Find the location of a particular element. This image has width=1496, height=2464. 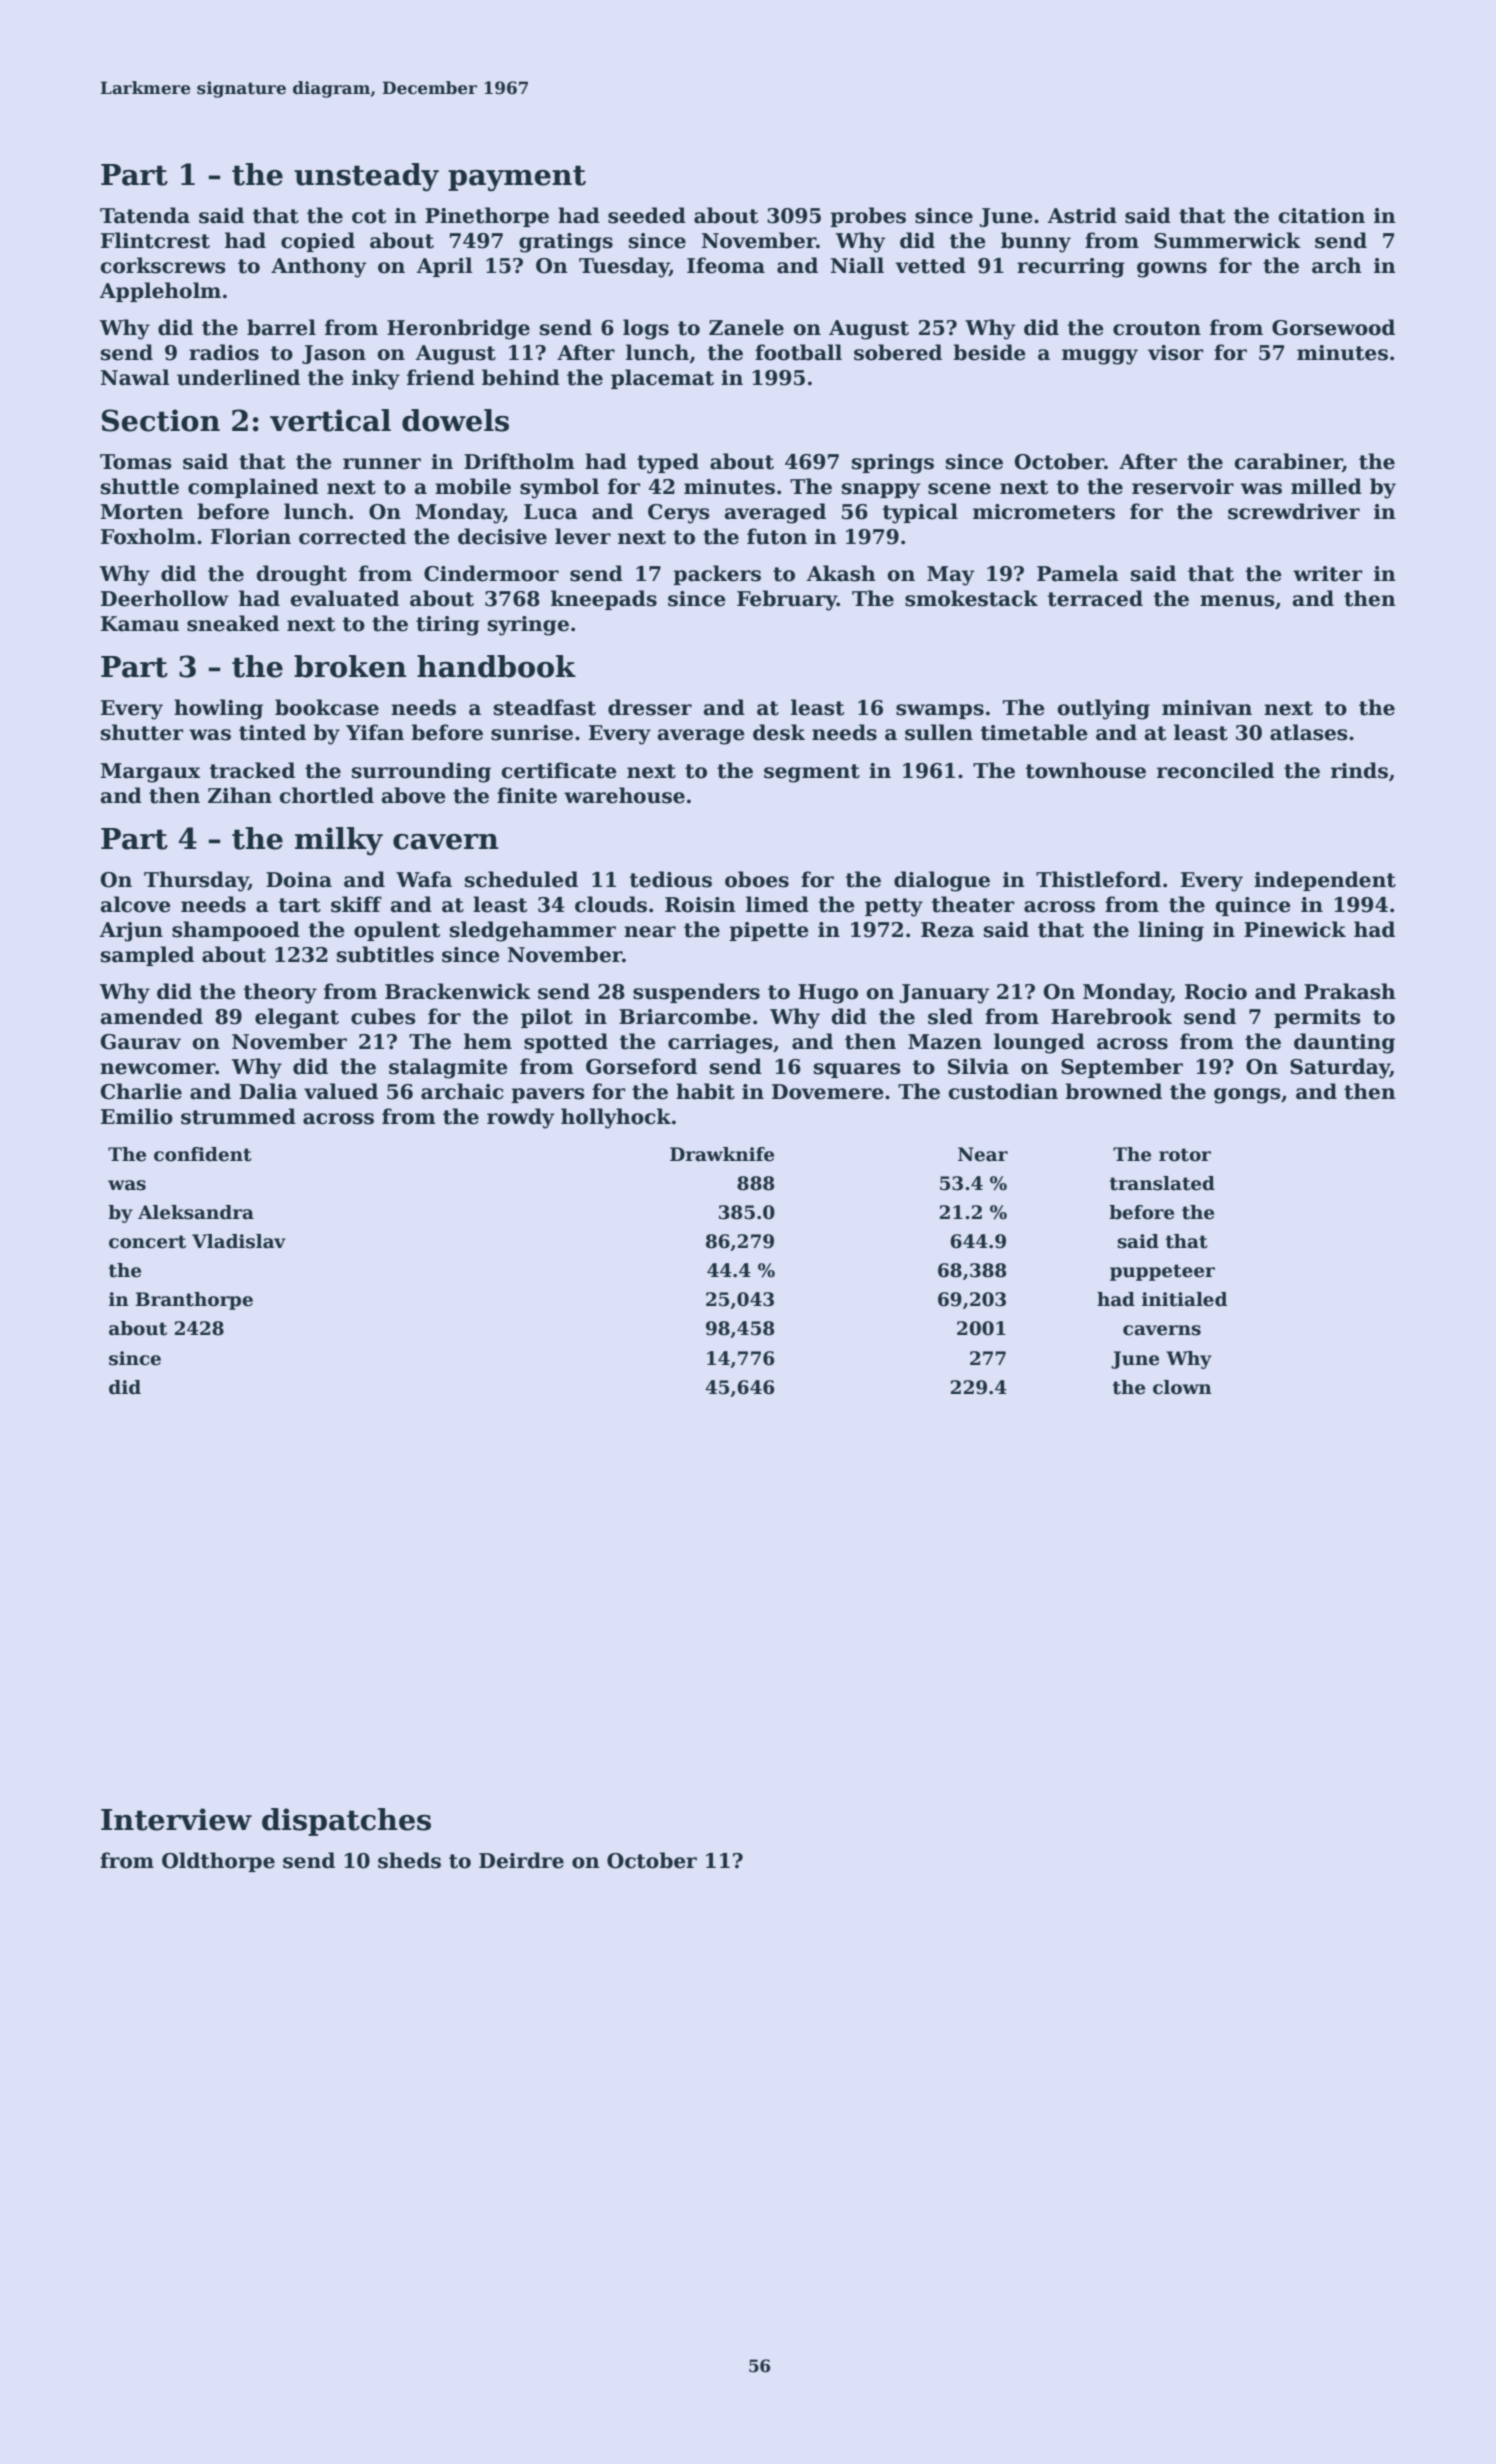

Interview is located at coordinates (176, 1819).
